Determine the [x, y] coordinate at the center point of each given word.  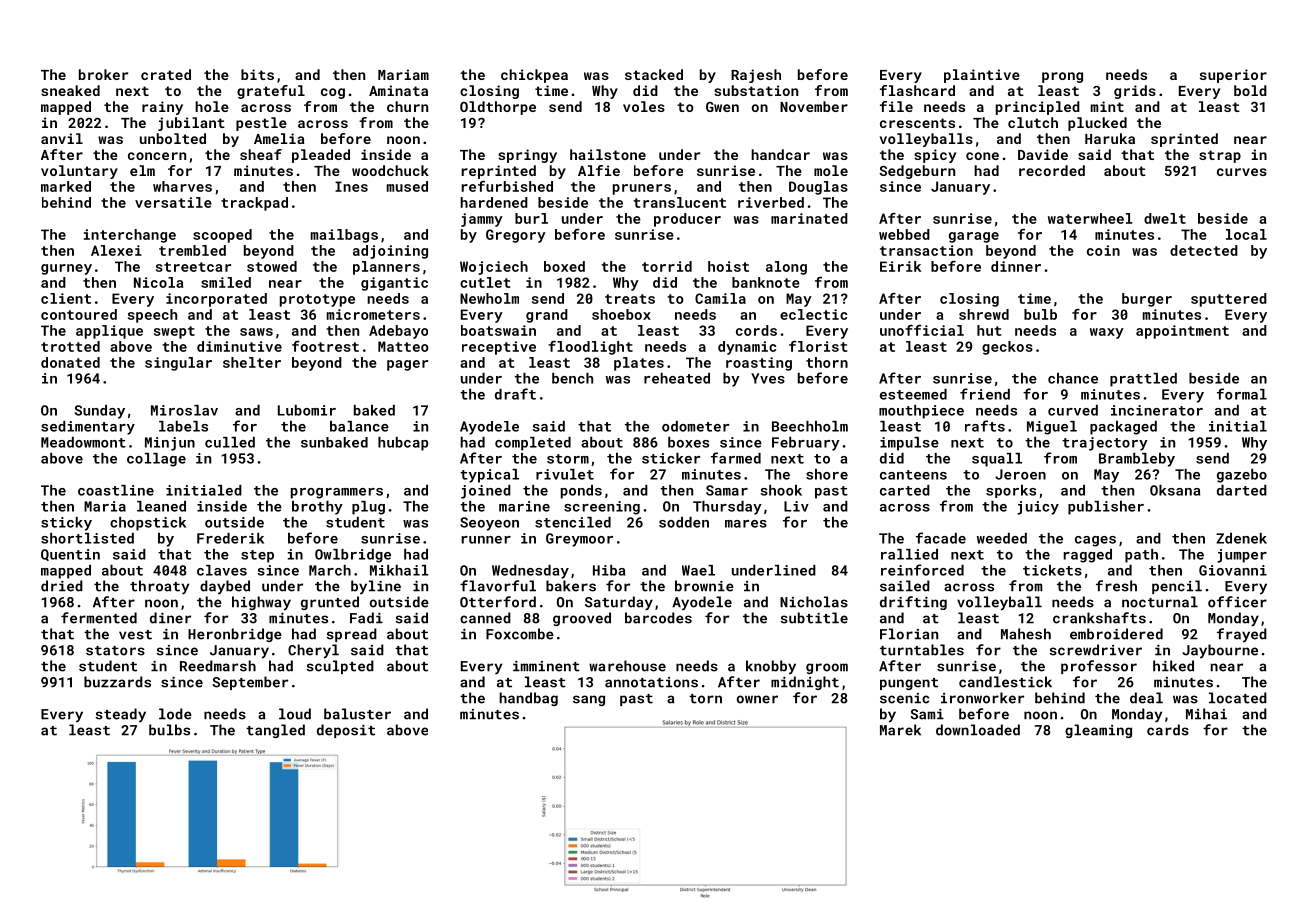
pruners [642, 189]
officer [1237, 602]
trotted [70, 346]
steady [121, 715]
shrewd [984, 314]
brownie [704, 586]
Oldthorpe [498, 108]
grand [547, 316]
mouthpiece [921, 412]
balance [359, 426]
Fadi [366, 618]
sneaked [70, 90]
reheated [677, 378]
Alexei [116, 250]
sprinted [1184, 140]
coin [1103, 250]
